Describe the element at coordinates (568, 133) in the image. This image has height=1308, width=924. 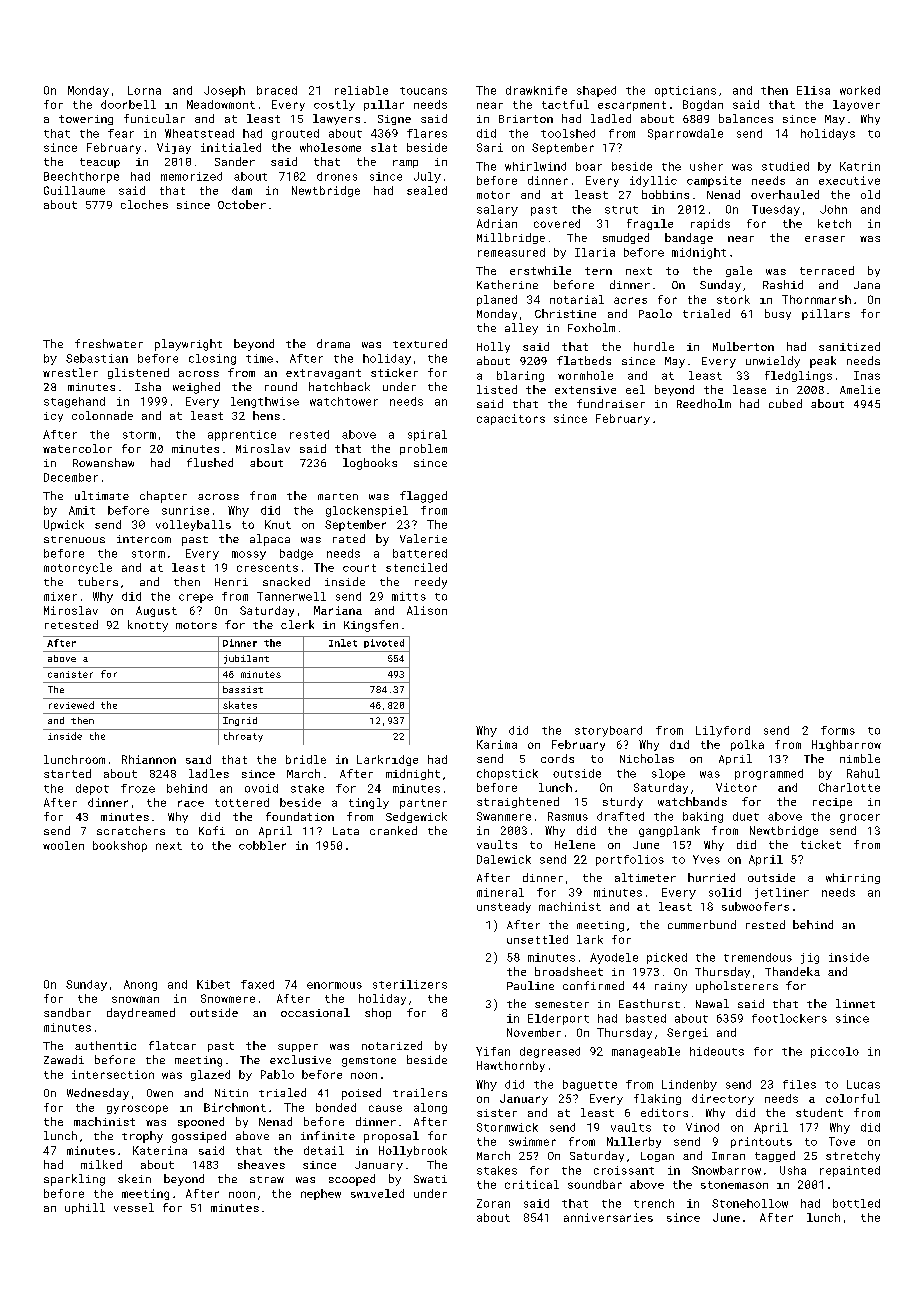
I see `toolshed` at that location.
